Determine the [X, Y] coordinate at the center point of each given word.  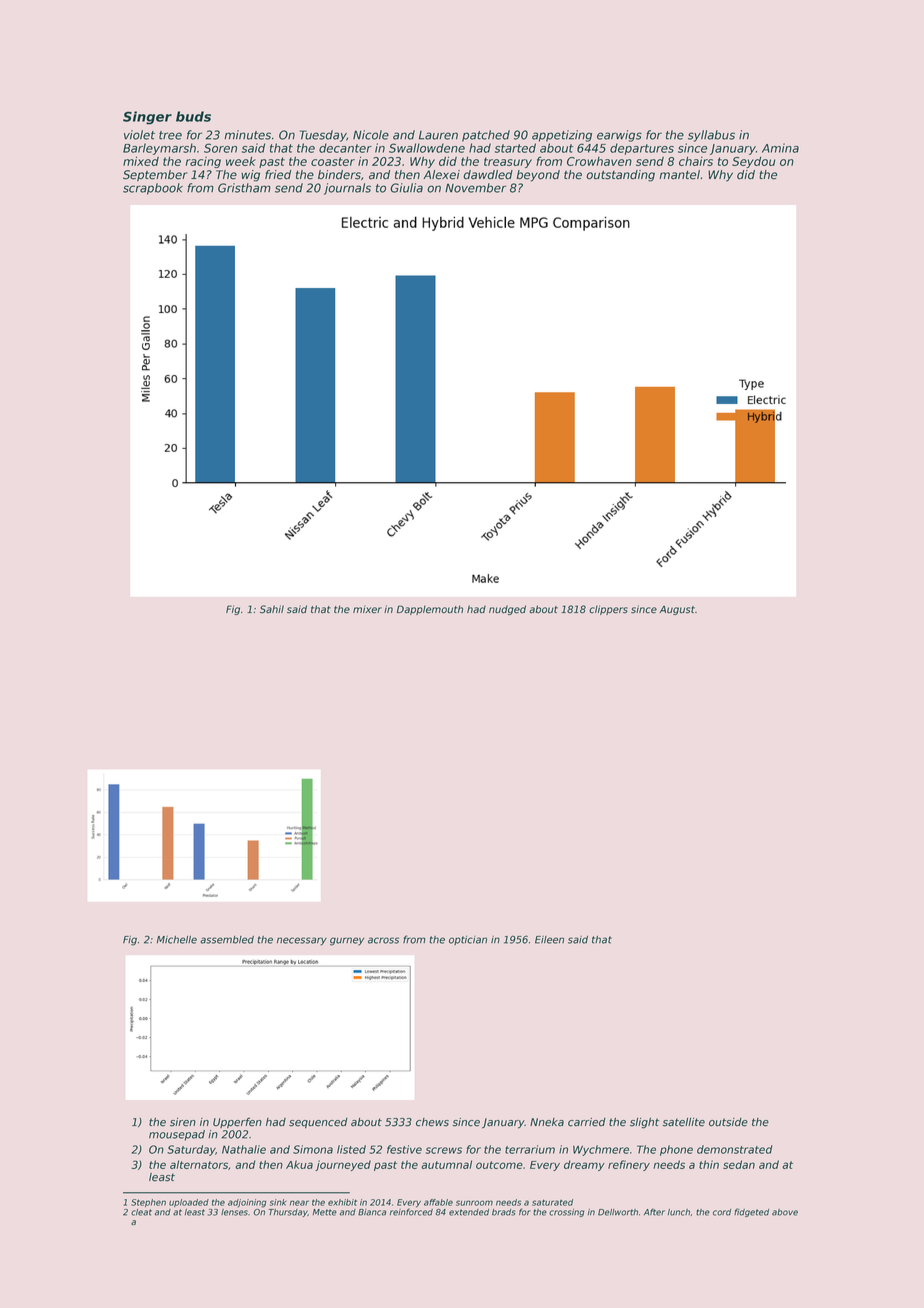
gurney [347, 941]
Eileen [549, 940]
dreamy [584, 1165]
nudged [507, 610]
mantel [679, 175]
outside [728, 1122]
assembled [227, 940]
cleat [141, 1212]
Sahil [272, 609]
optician [468, 940]
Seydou [753, 162]
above [785, 1212]
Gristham [244, 188]
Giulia [406, 188]
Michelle [177, 940]
